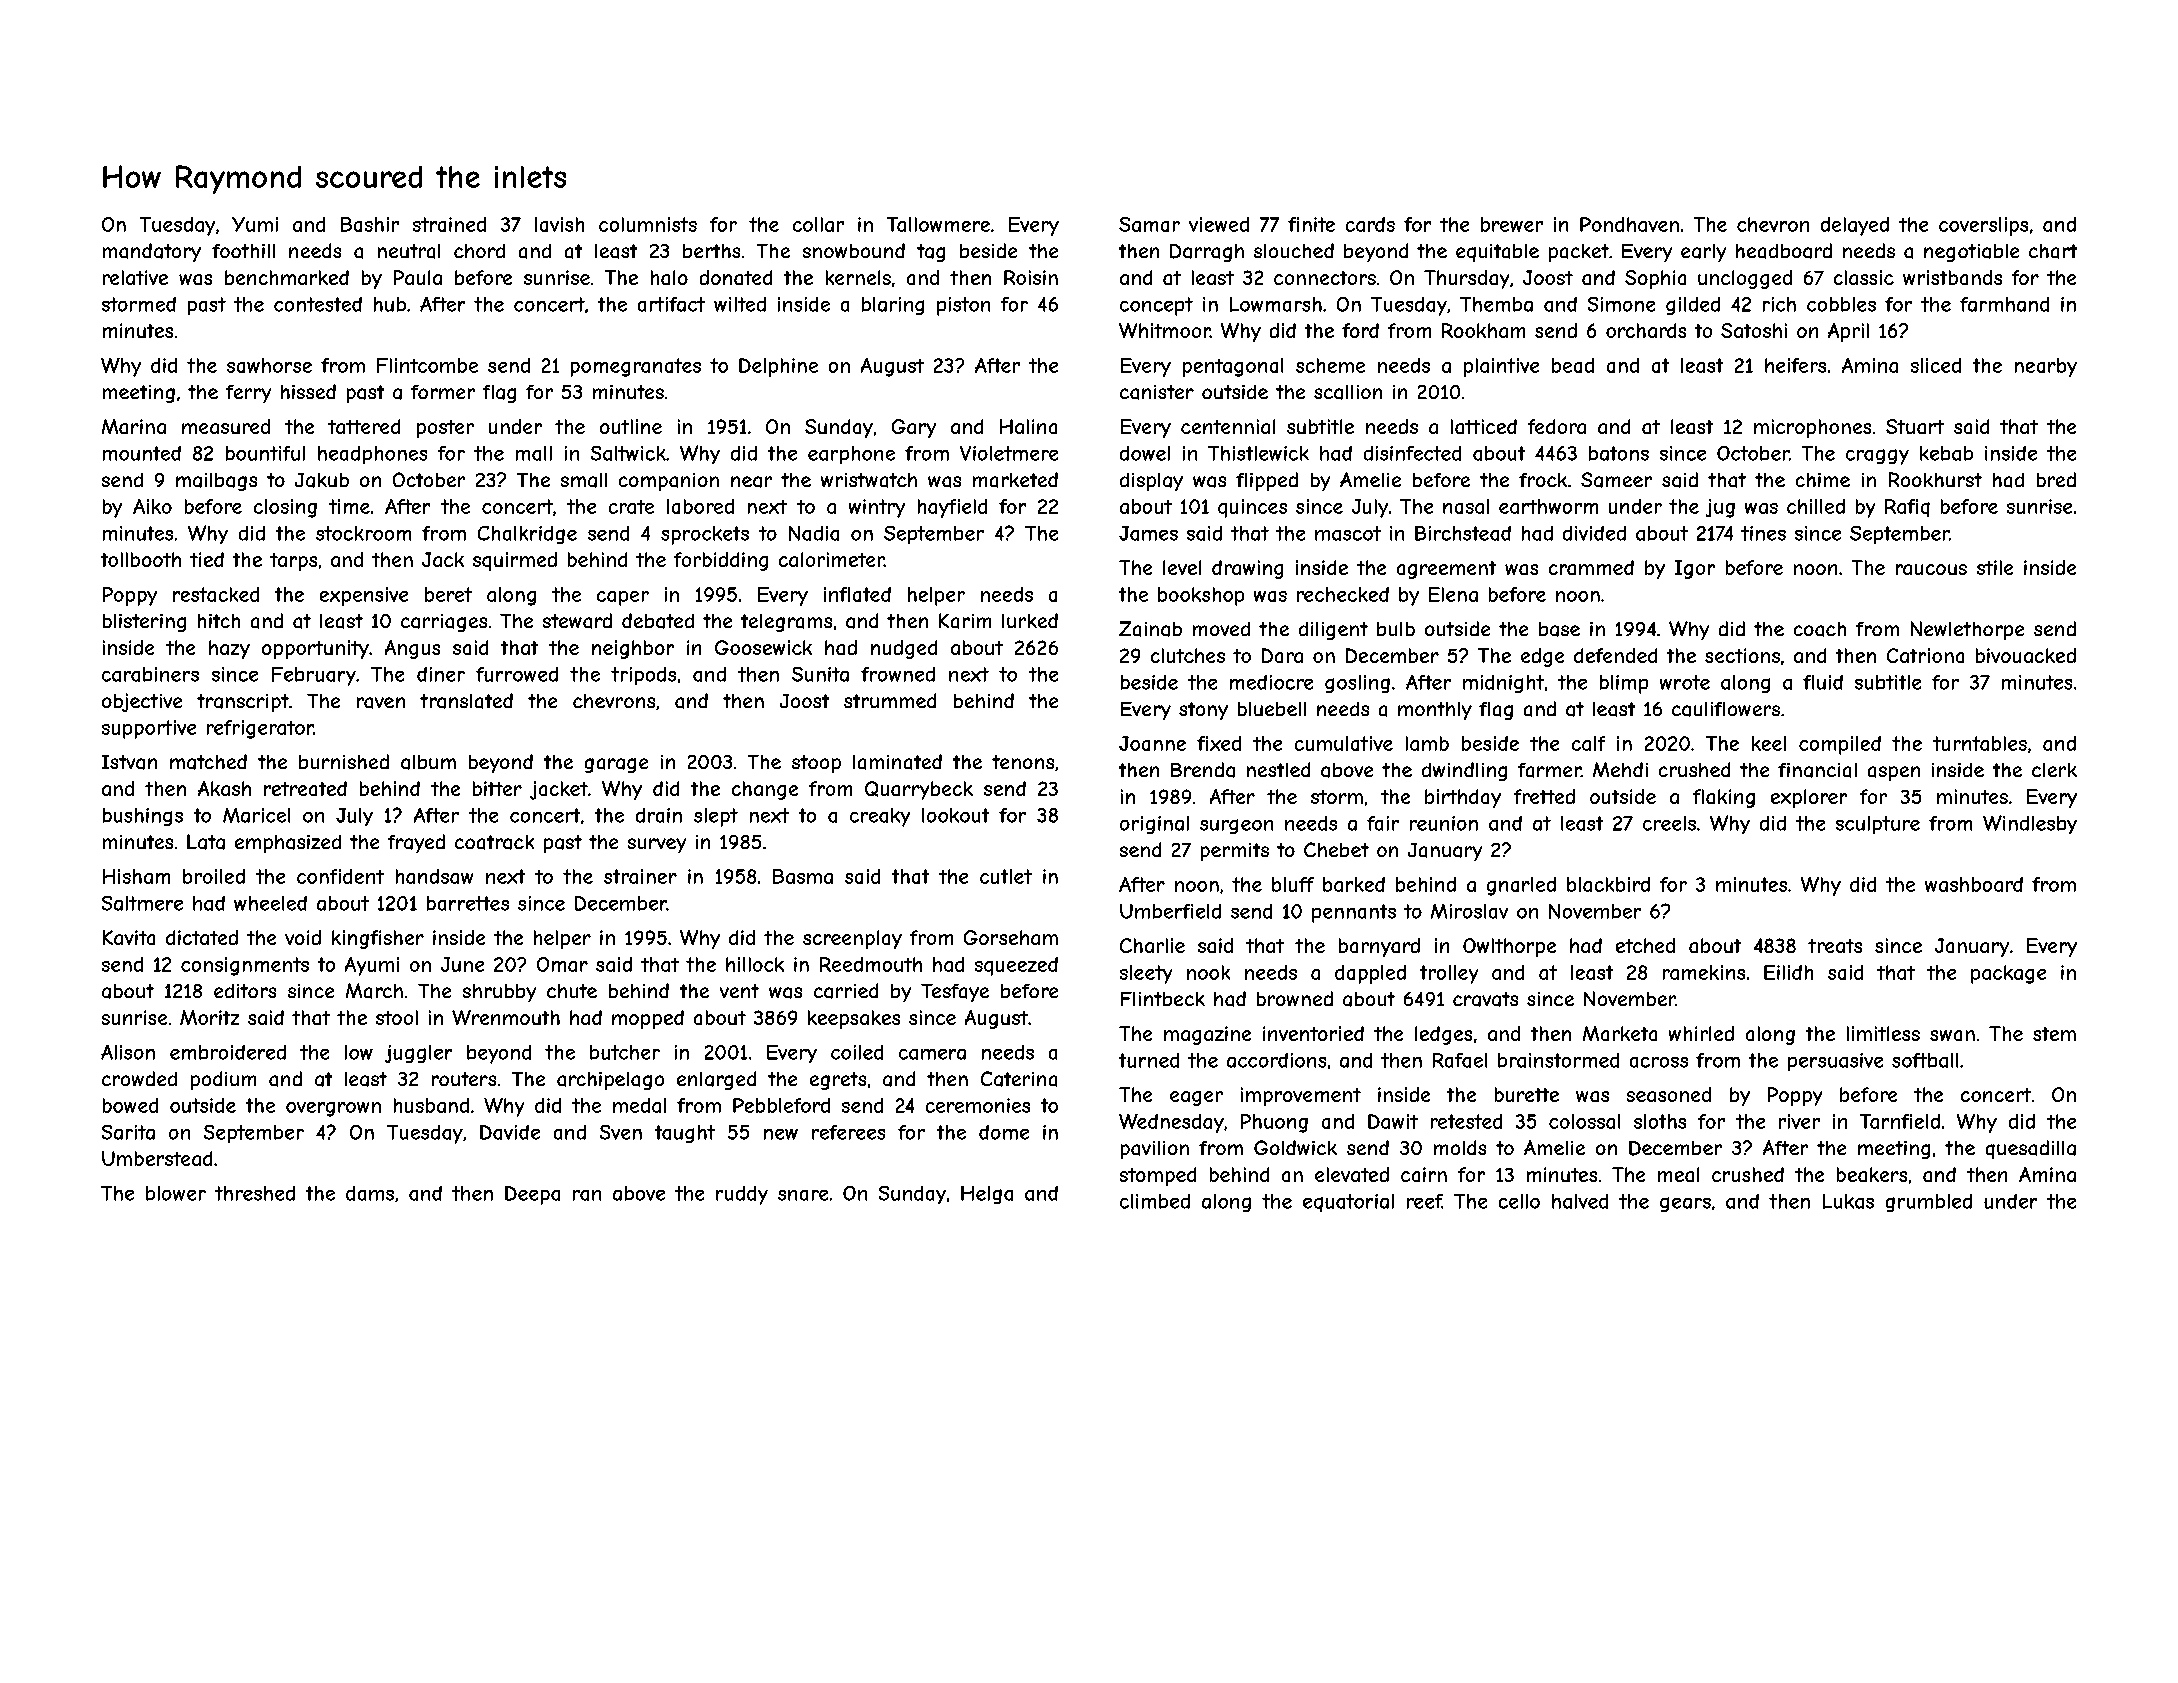  Describe the element at coordinates (1995, 567) in the screenshot. I see `stile` at that location.
